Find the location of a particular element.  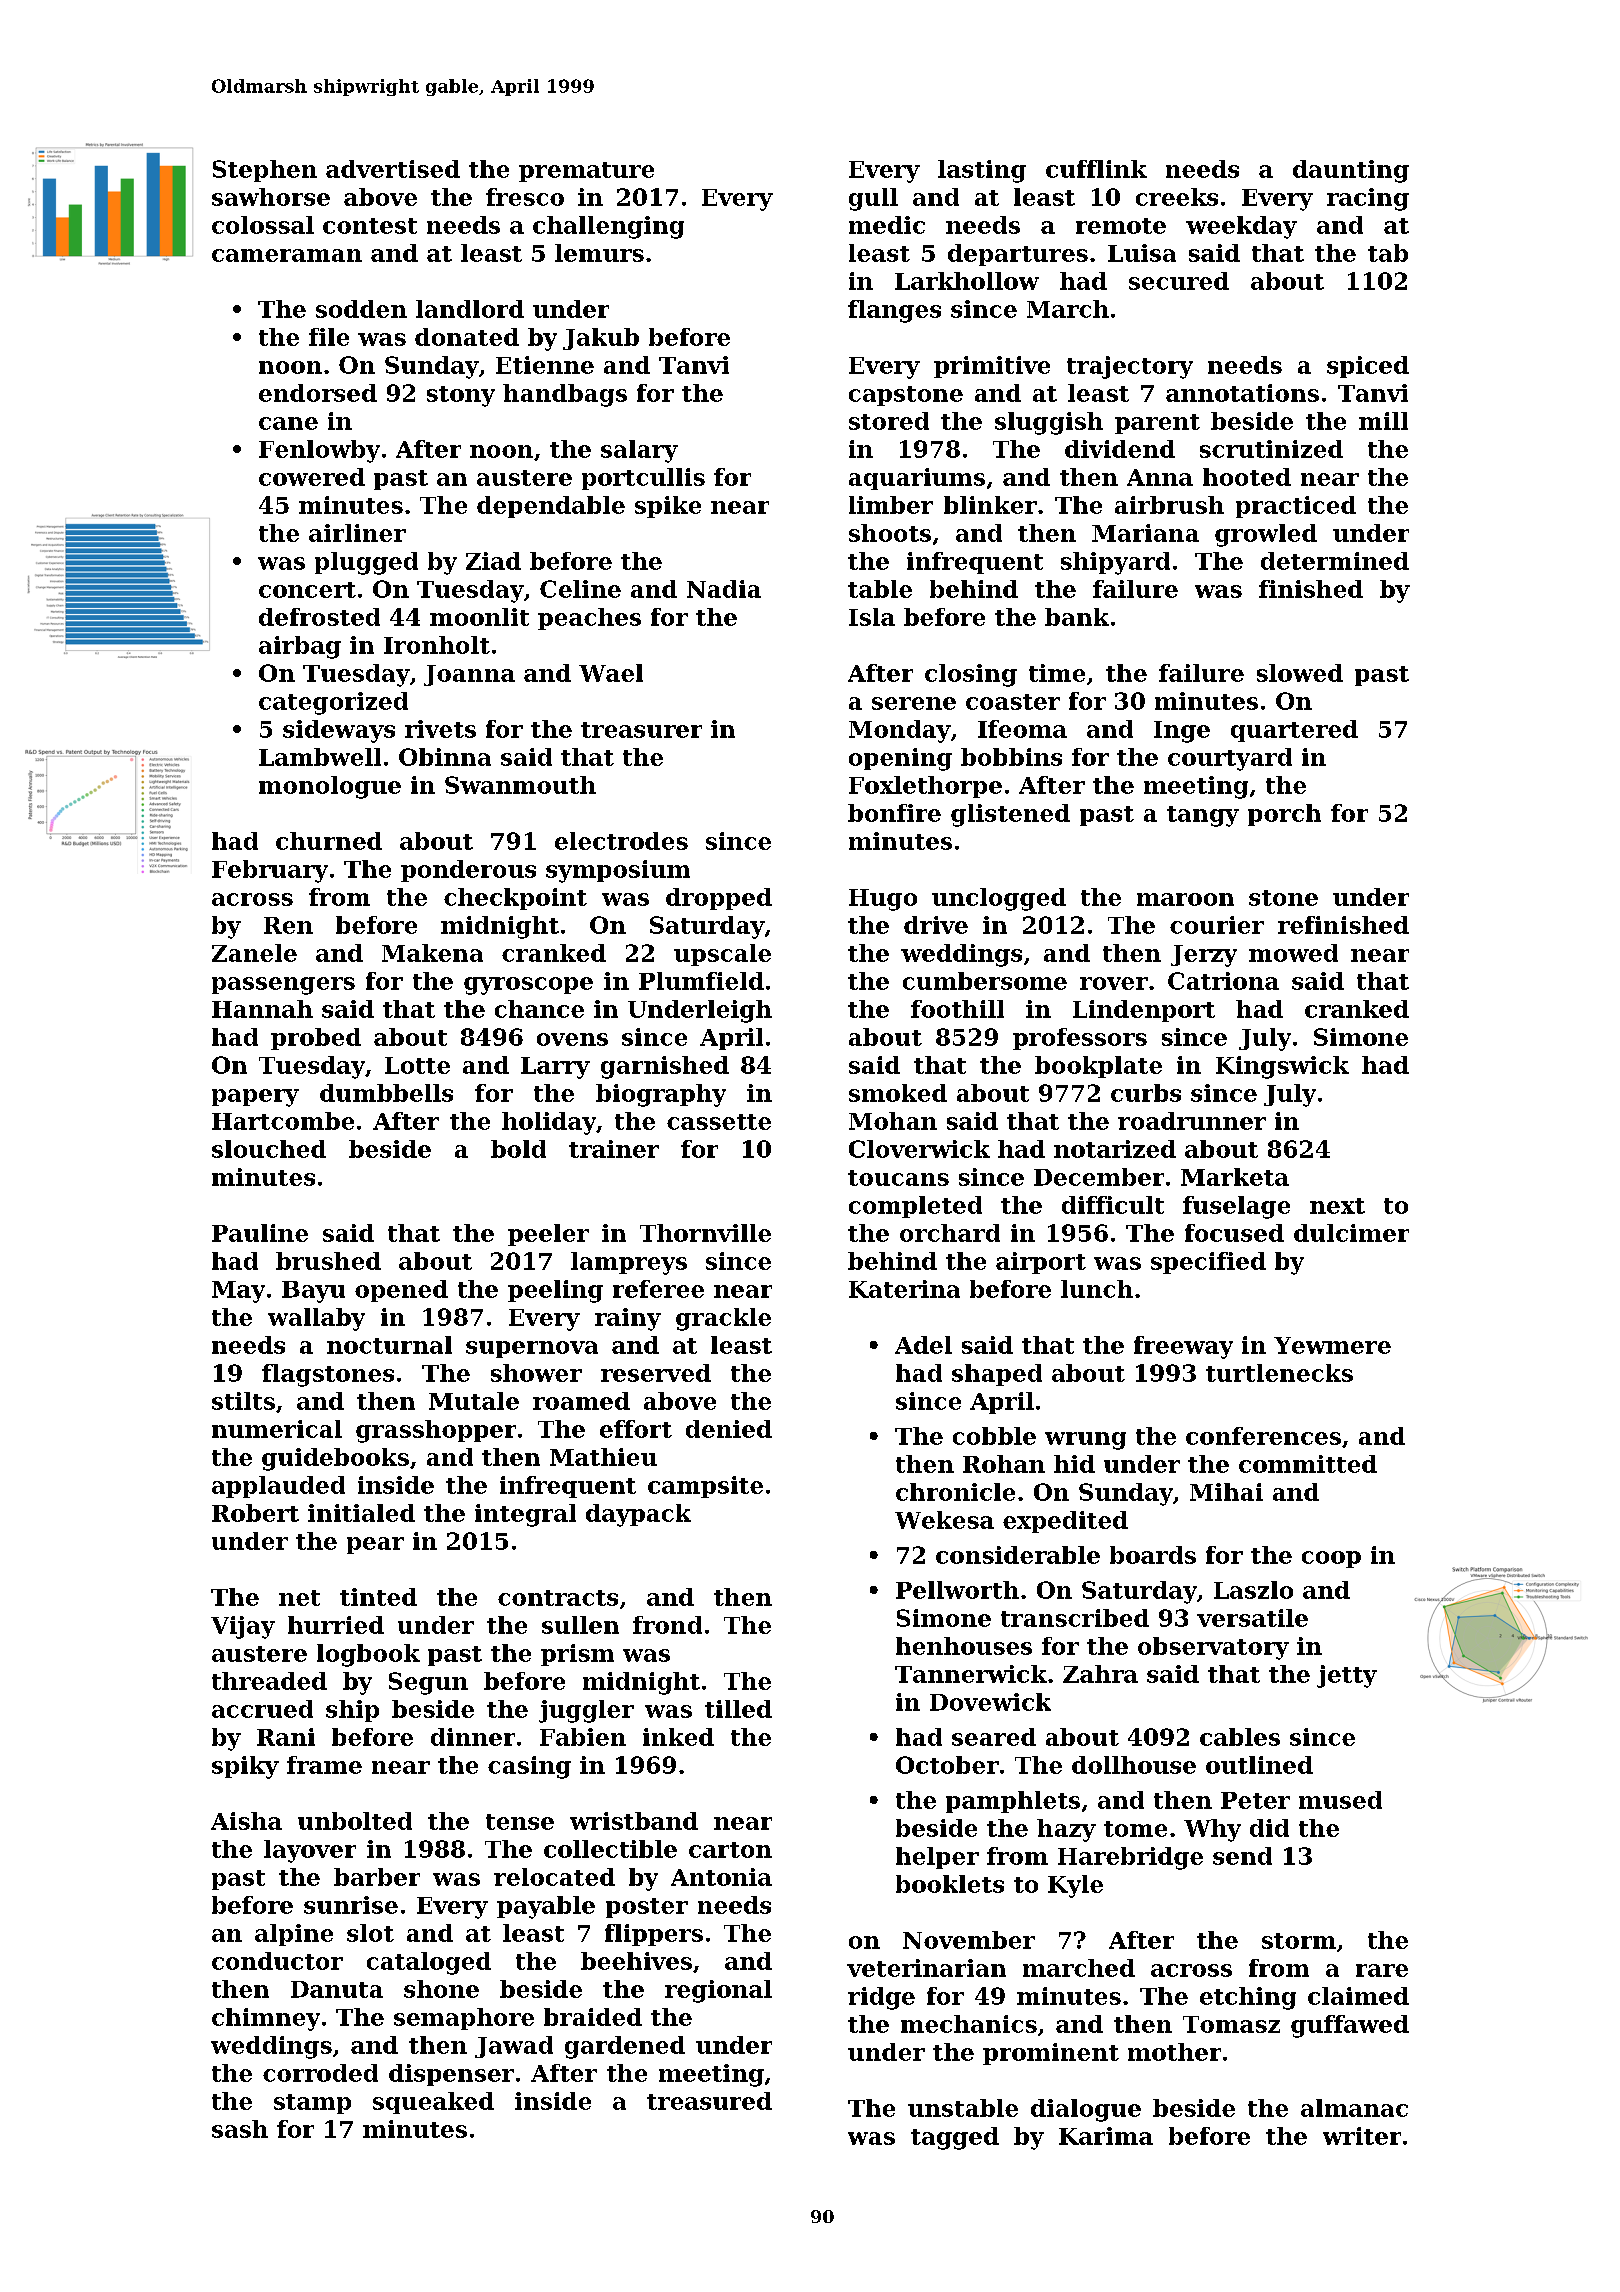

shaped is located at coordinates (997, 1375).
